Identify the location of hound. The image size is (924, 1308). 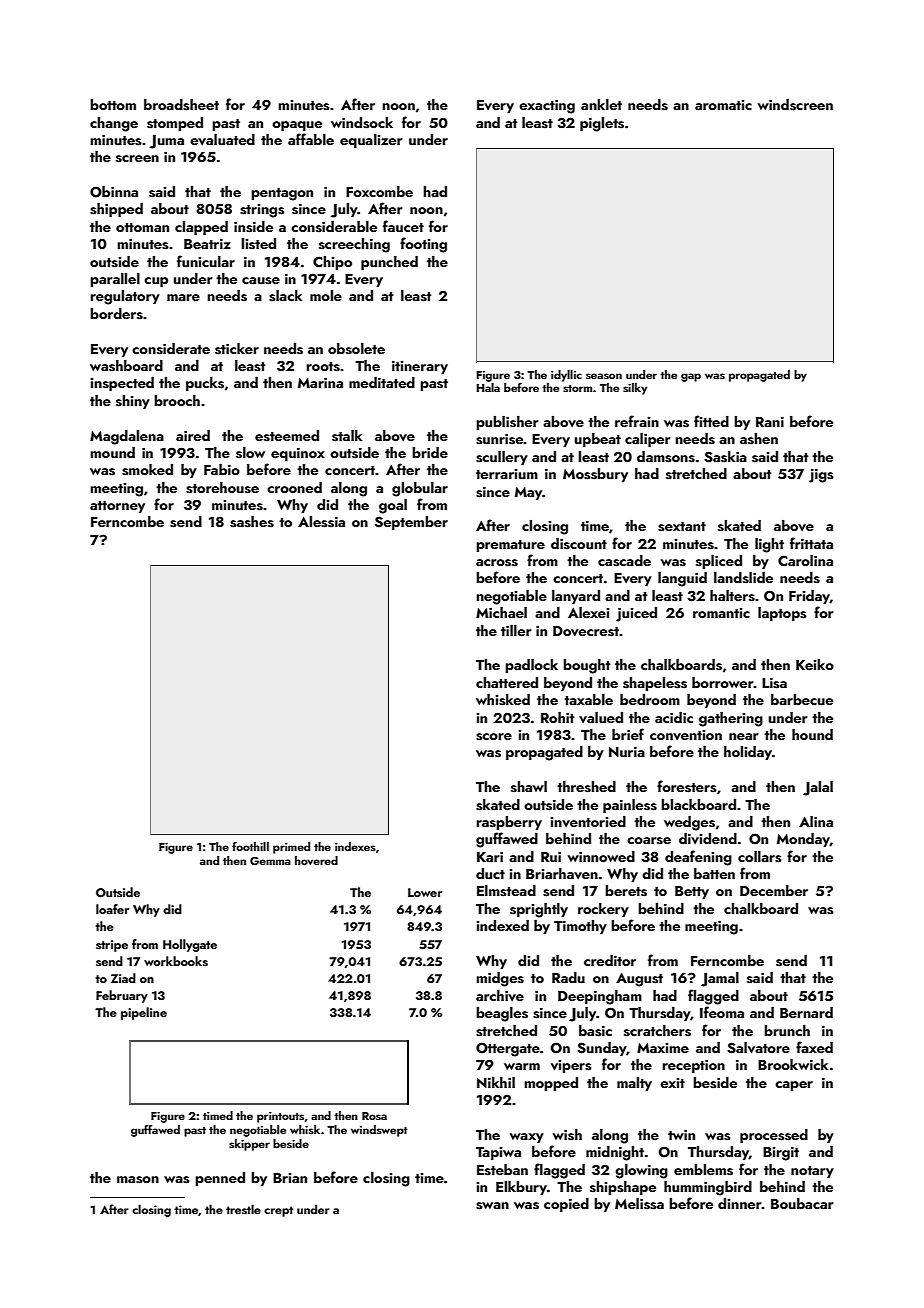
(812, 734).
